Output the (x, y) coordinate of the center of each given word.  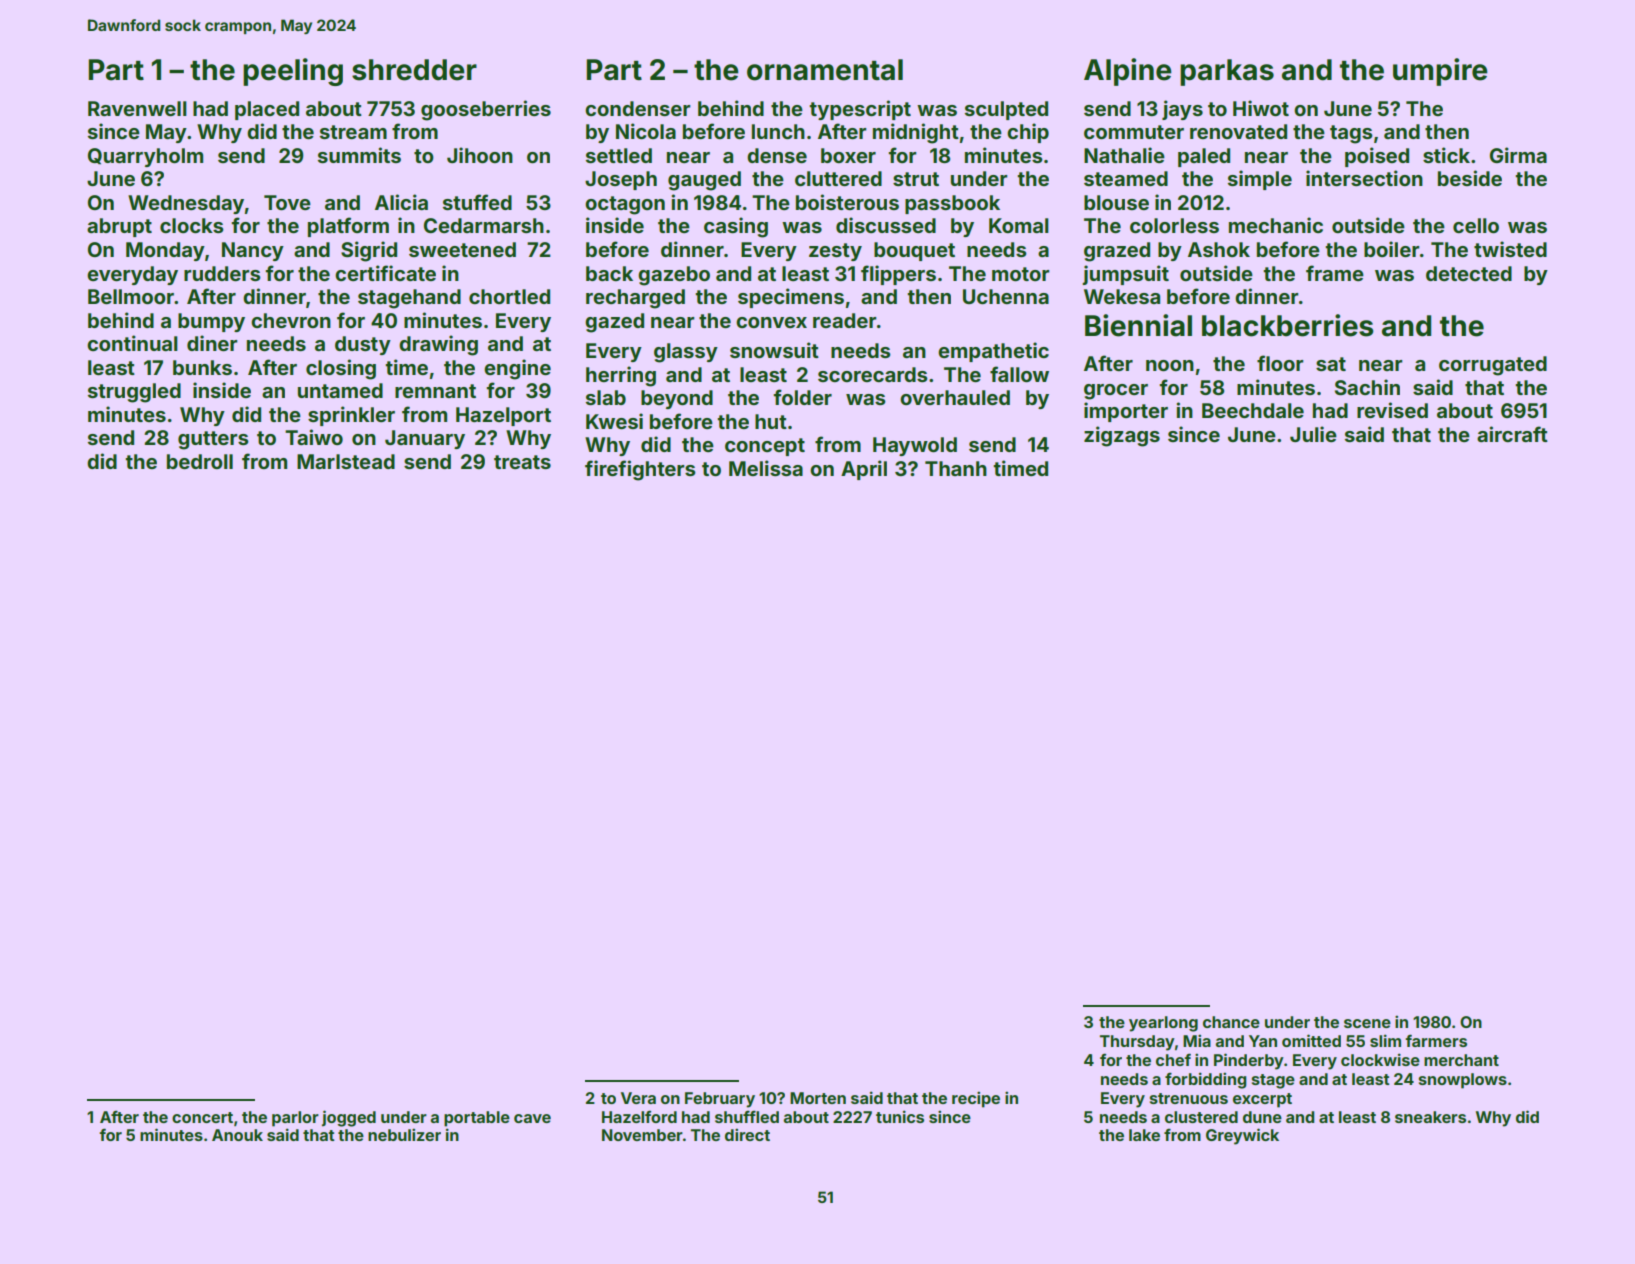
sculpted (1006, 110)
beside (1470, 178)
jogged (349, 1118)
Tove (287, 202)
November (642, 1135)
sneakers (1430, 1117)
